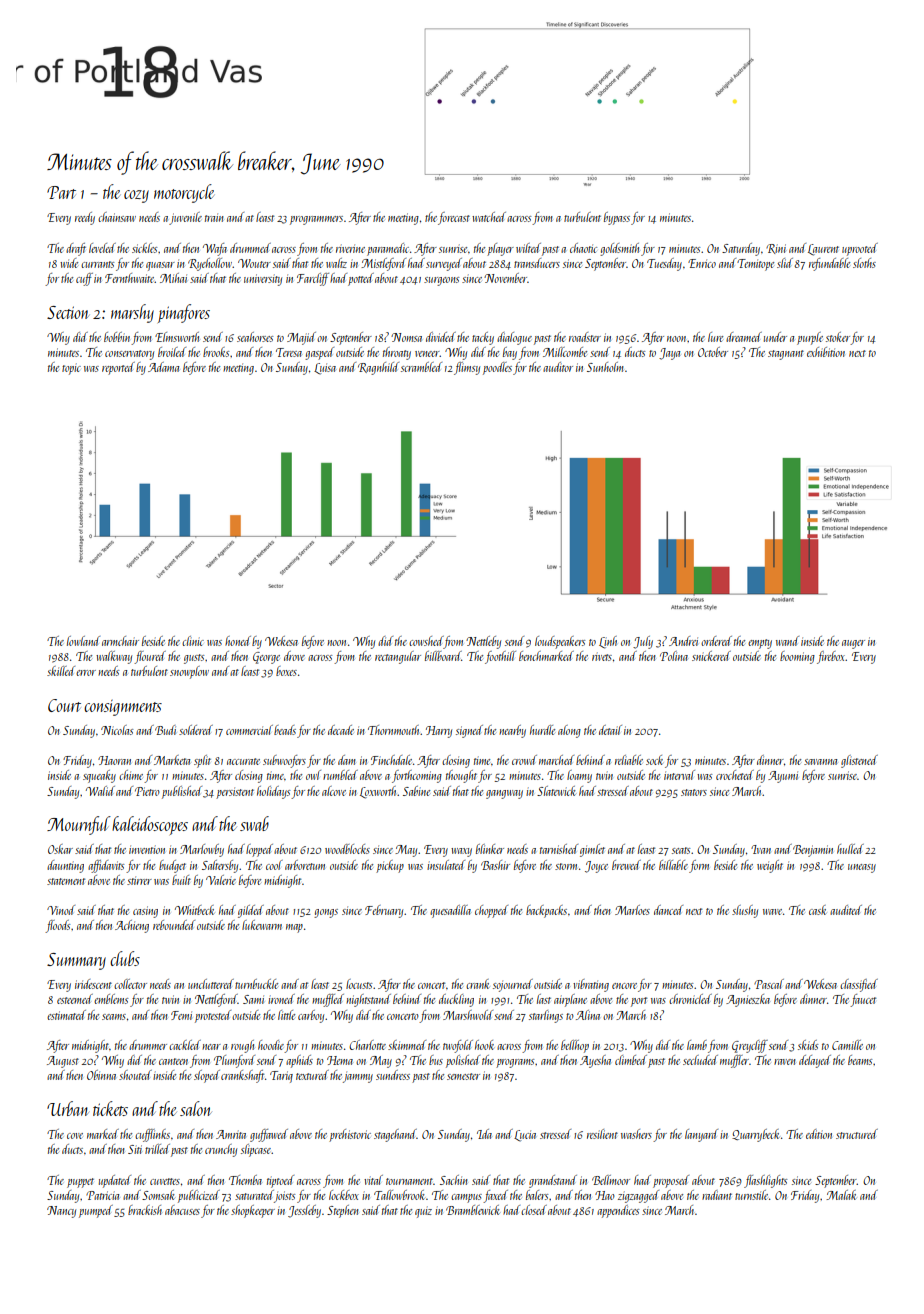 Image resolution: width=924 pixels, height=1314 pixels. What do you see at coordinates (325, 369) in the document?
I see `Luisa` at bounding box center [325, 369].
